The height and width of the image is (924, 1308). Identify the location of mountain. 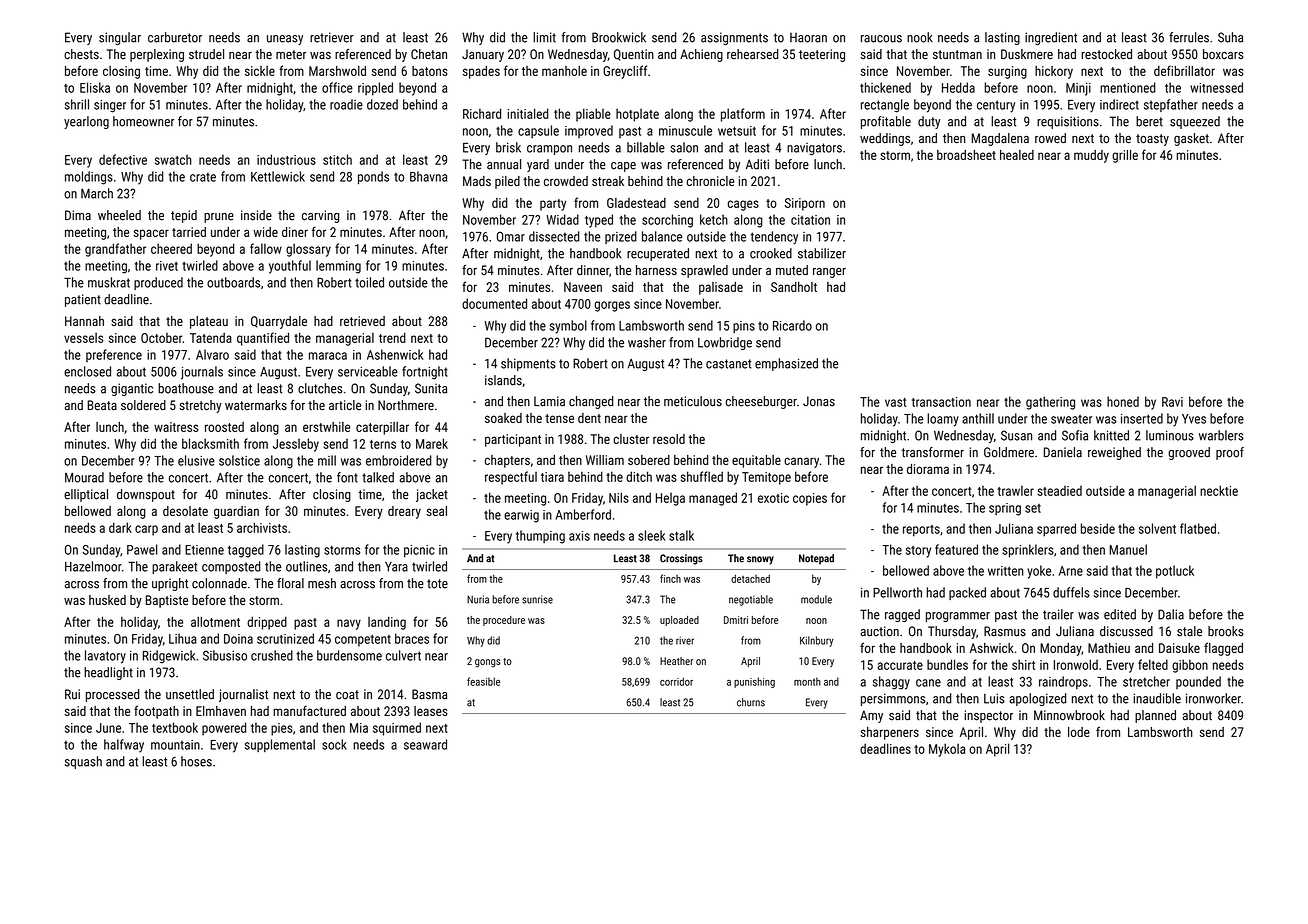
(175, 745).
